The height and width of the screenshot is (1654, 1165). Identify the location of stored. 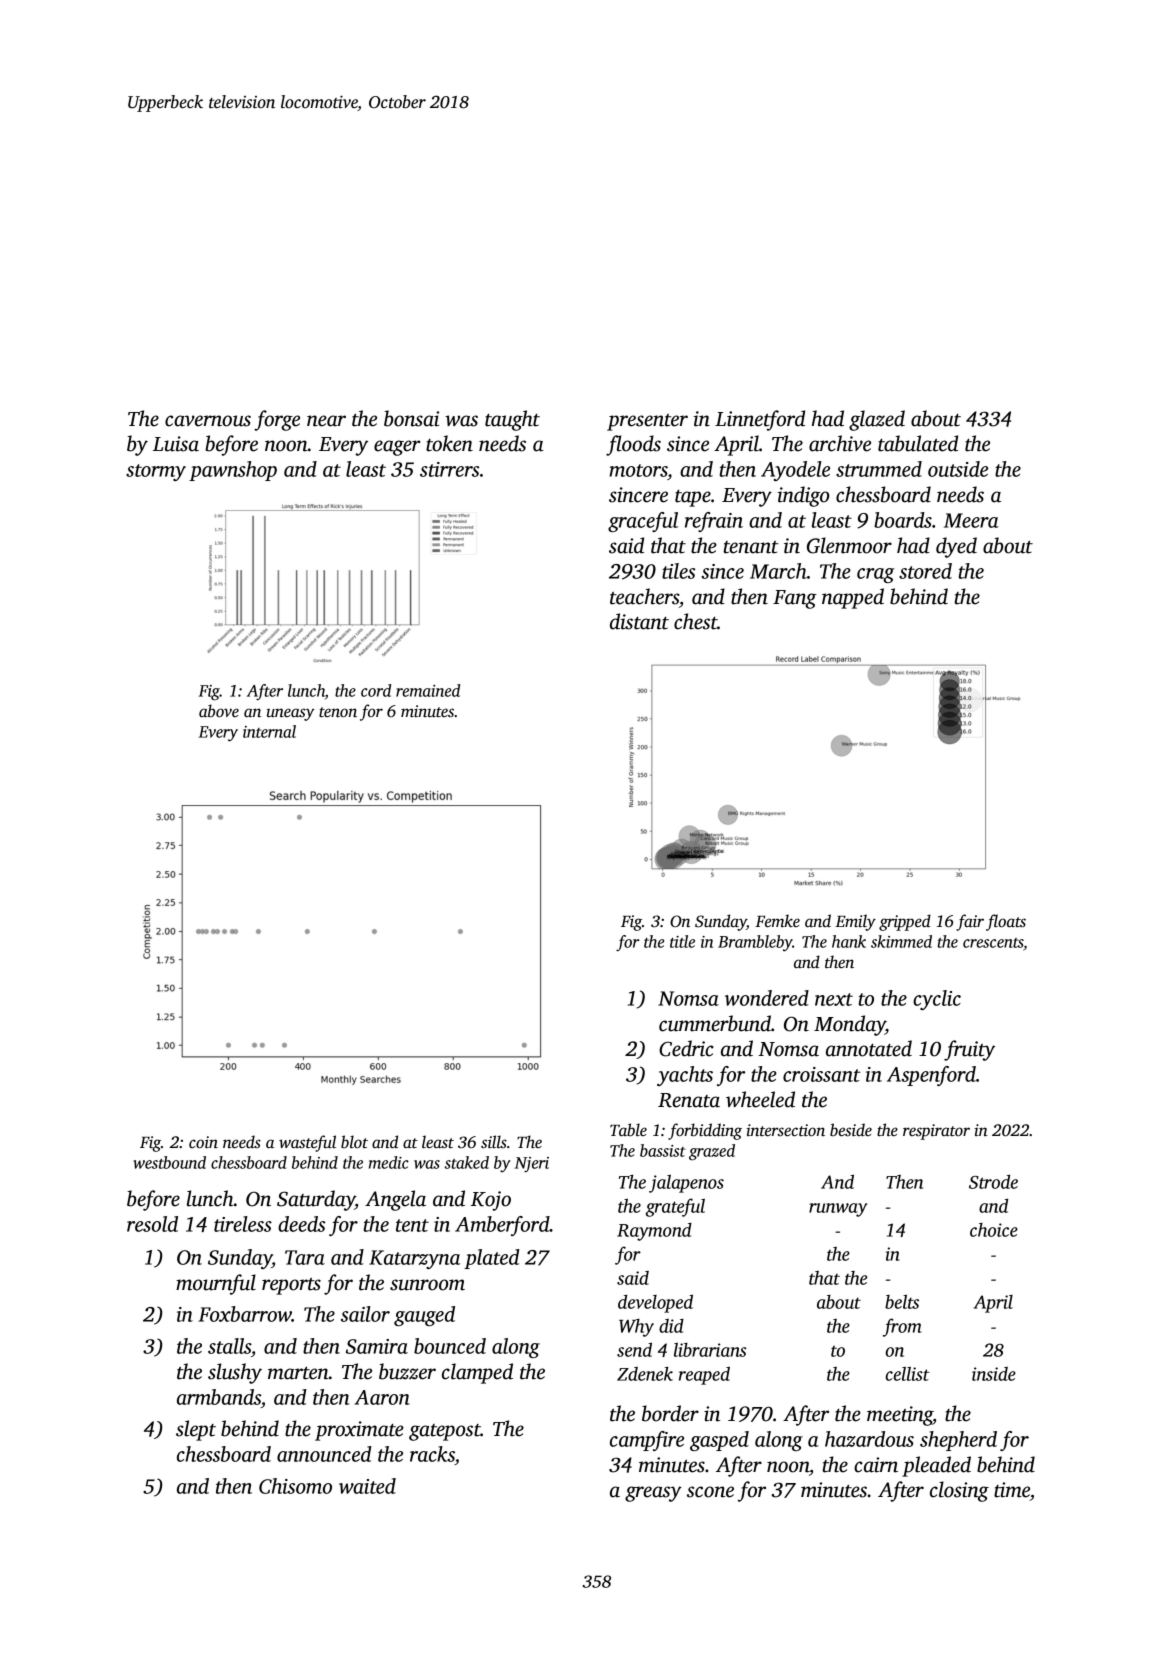
(925, 571).
